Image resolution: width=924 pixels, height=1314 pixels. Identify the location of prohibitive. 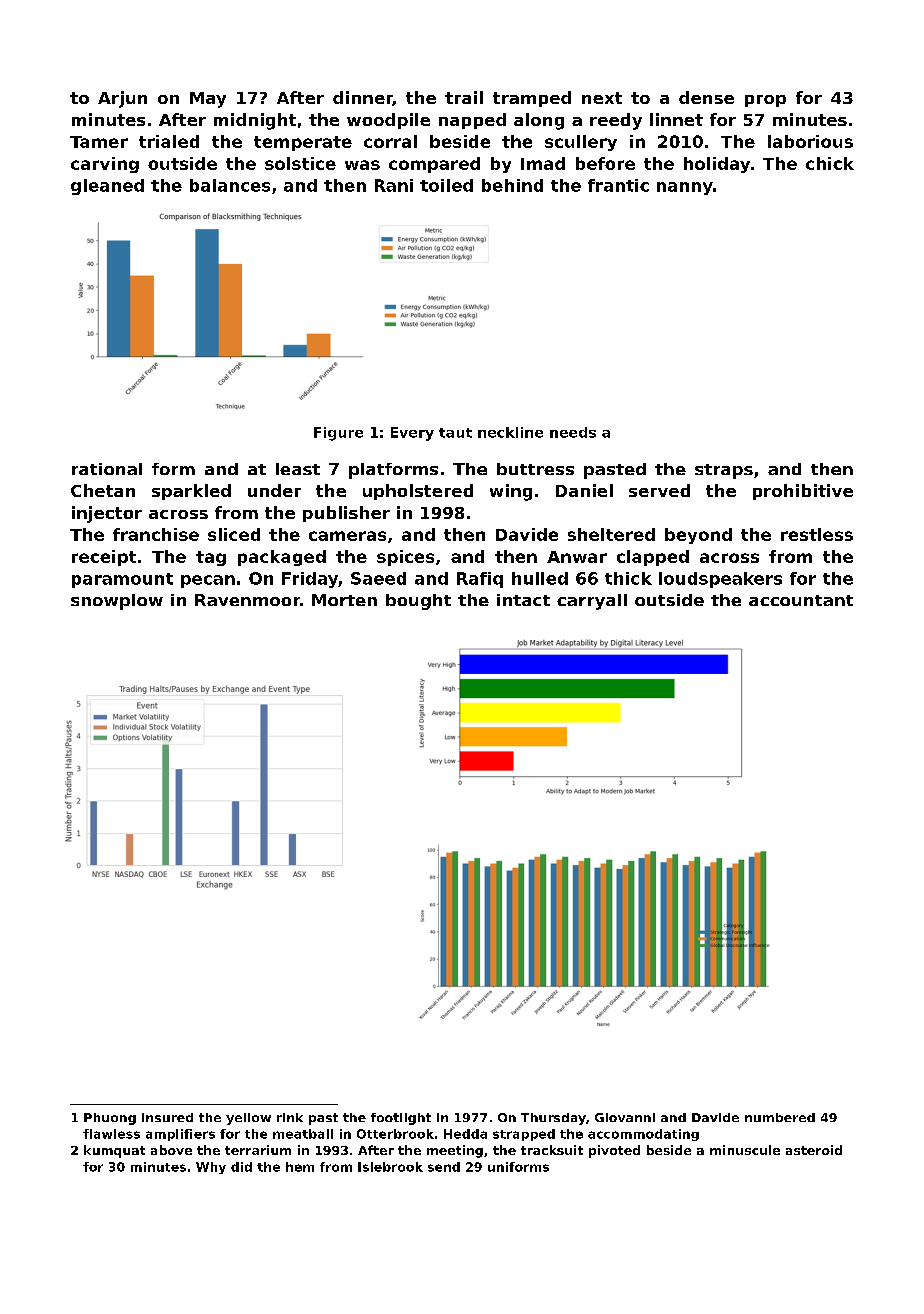
(803, 492).
